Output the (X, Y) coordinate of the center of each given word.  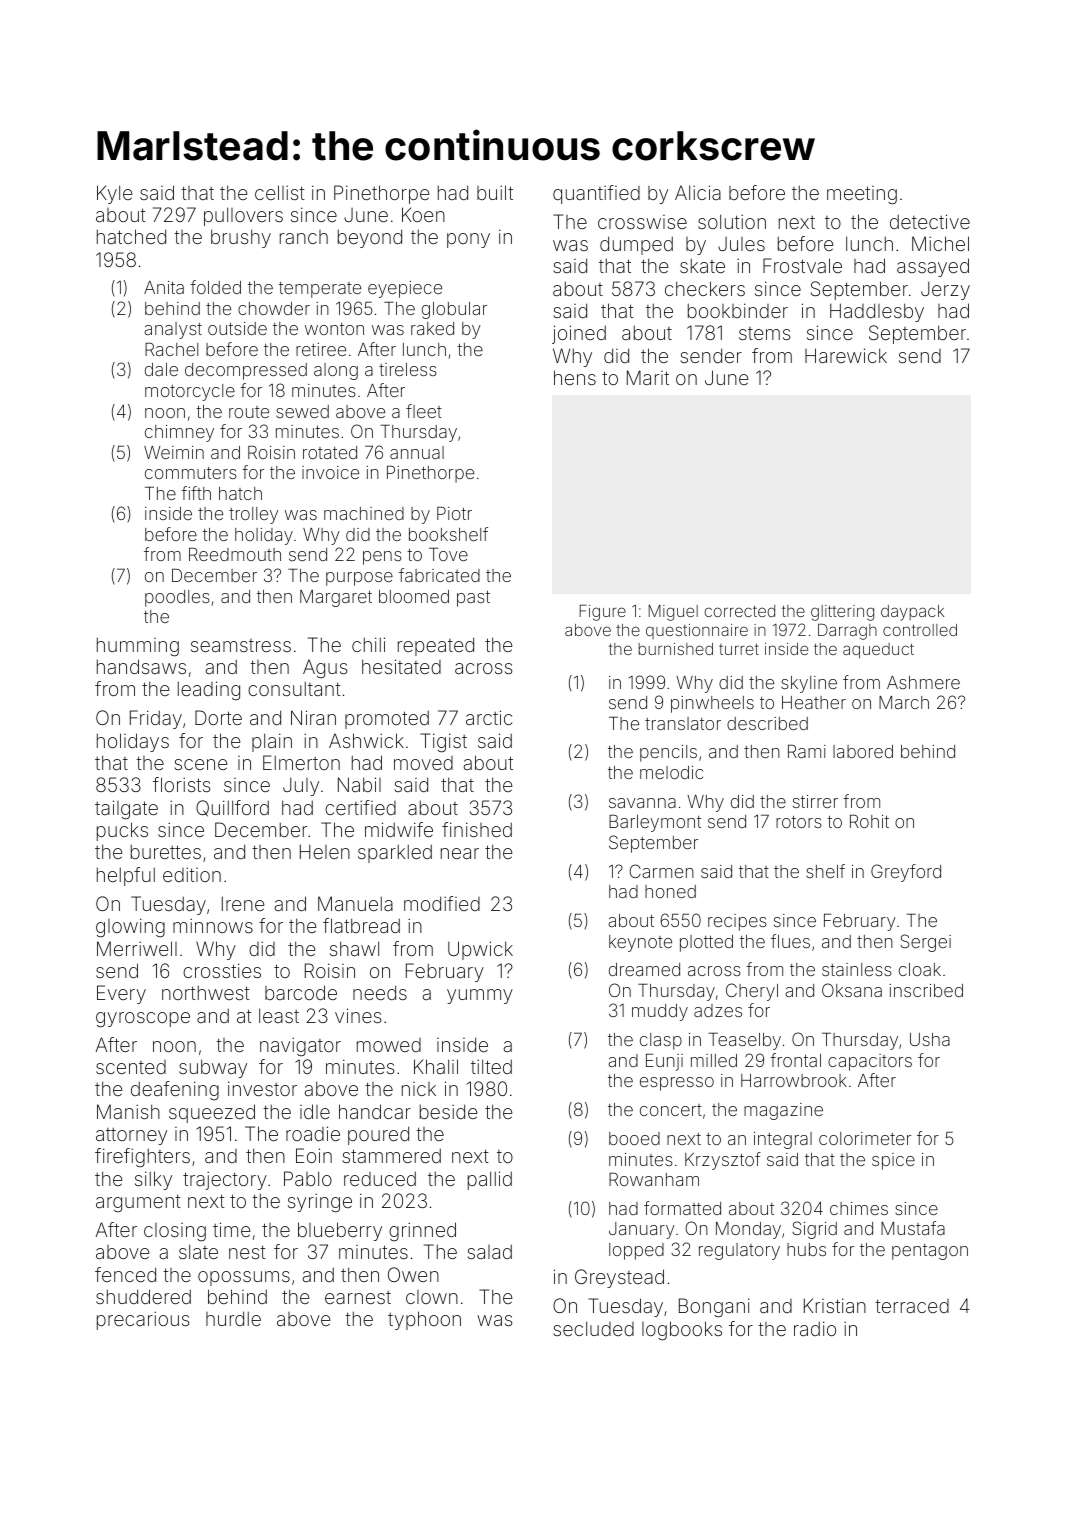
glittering (842, 613)
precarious (143, 1320)
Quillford (232, 808)
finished (477, 829)
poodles (177, 598)
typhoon (424, 1320)
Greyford (906, 873)
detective (930, 221)
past (473, 599)
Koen (423, 214)
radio (815, 1328)
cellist (280, 192)
